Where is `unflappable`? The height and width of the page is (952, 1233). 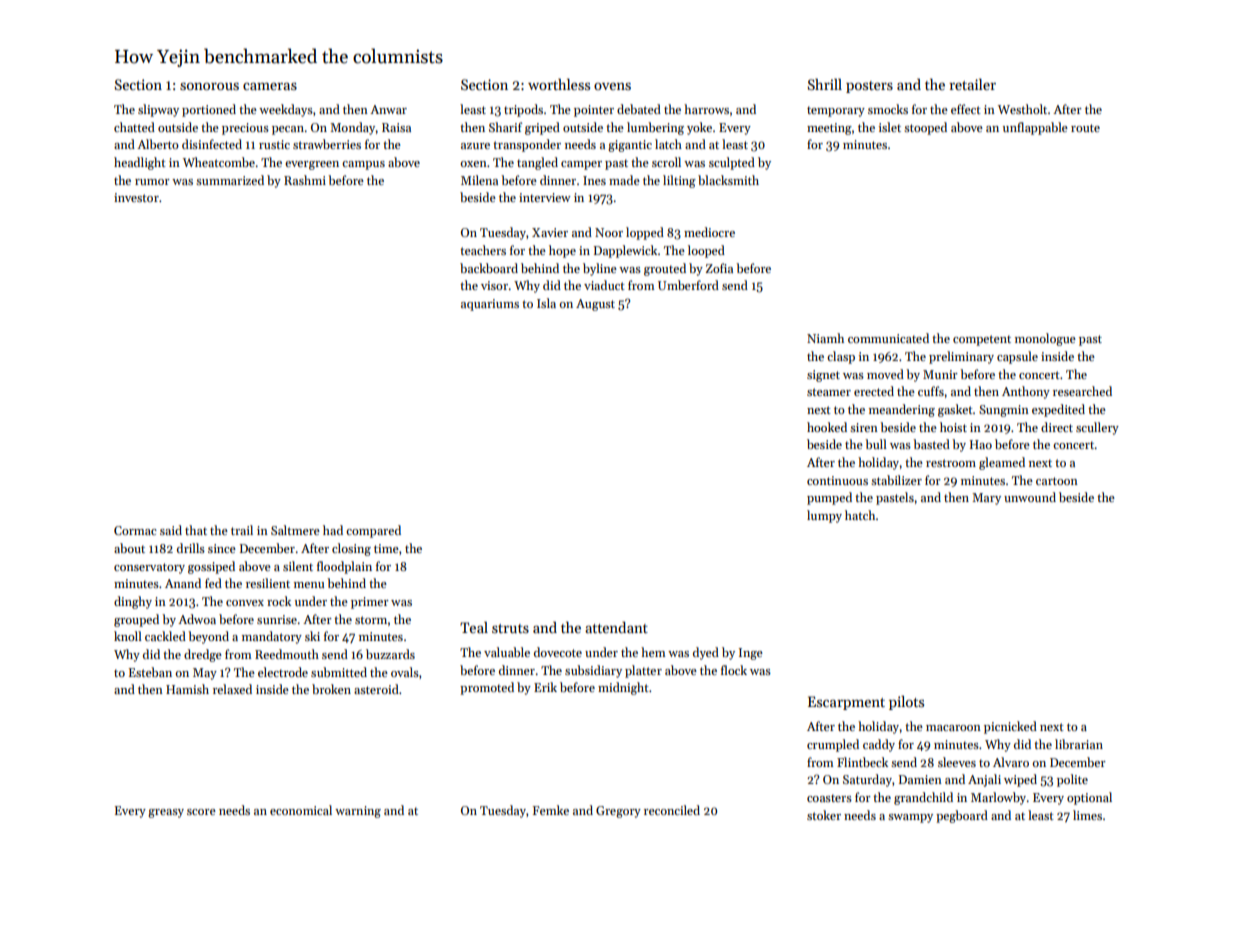 unflappable is located at coordinates (1035, 128).
